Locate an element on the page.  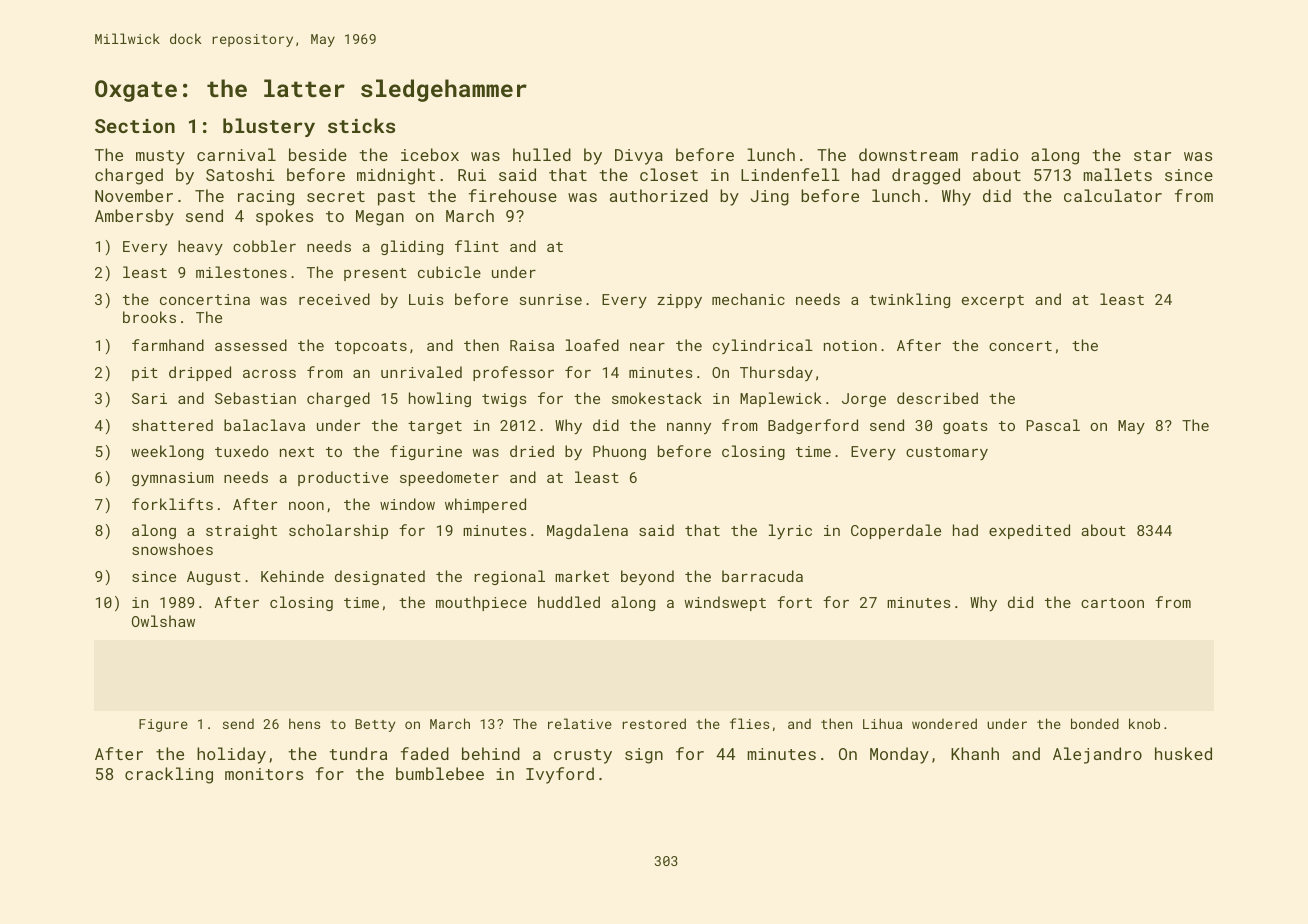
topcoats is located at coordinates (371, 347).
